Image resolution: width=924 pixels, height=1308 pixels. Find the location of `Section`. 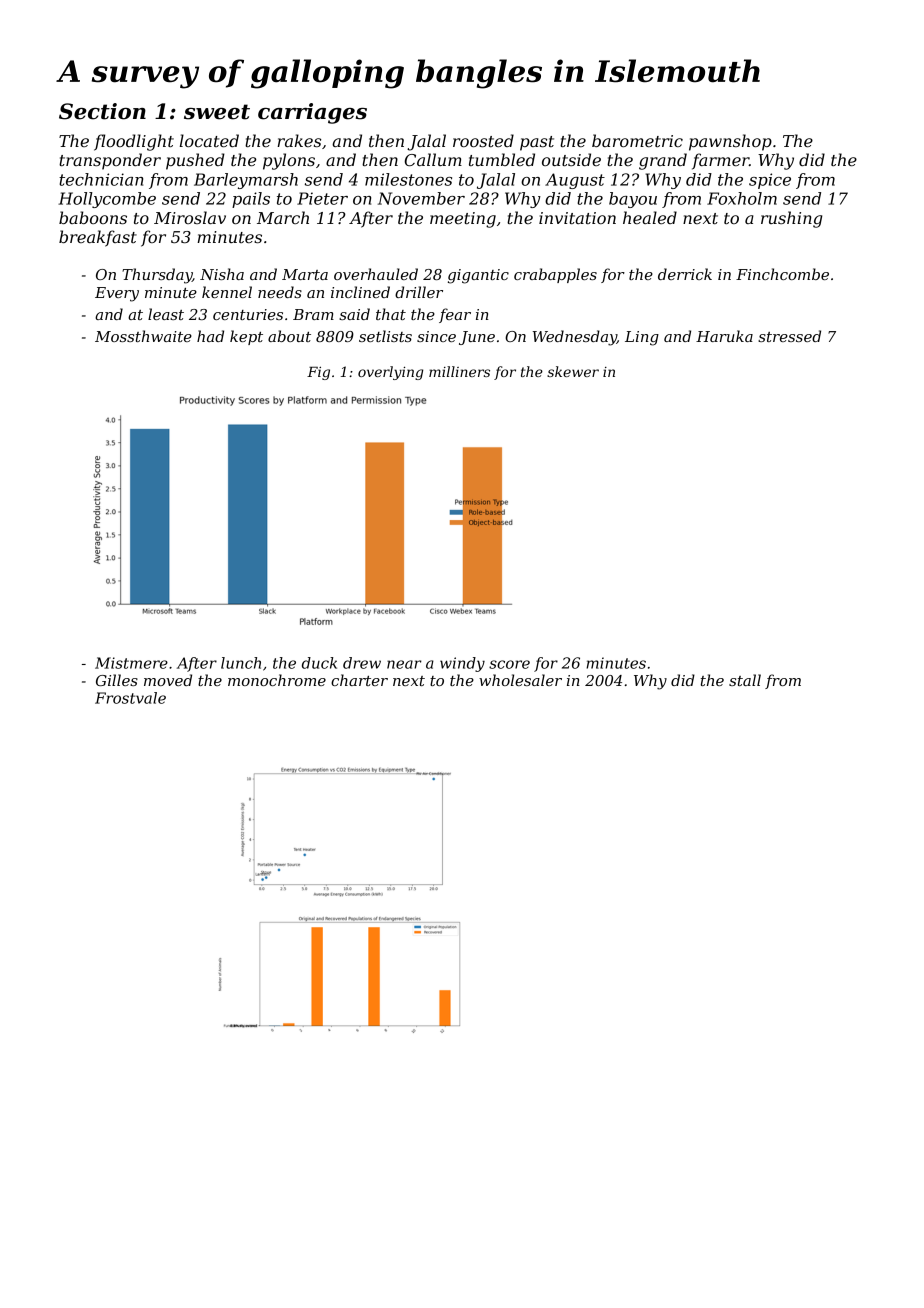

Section is located at coordinates (102, 111).
